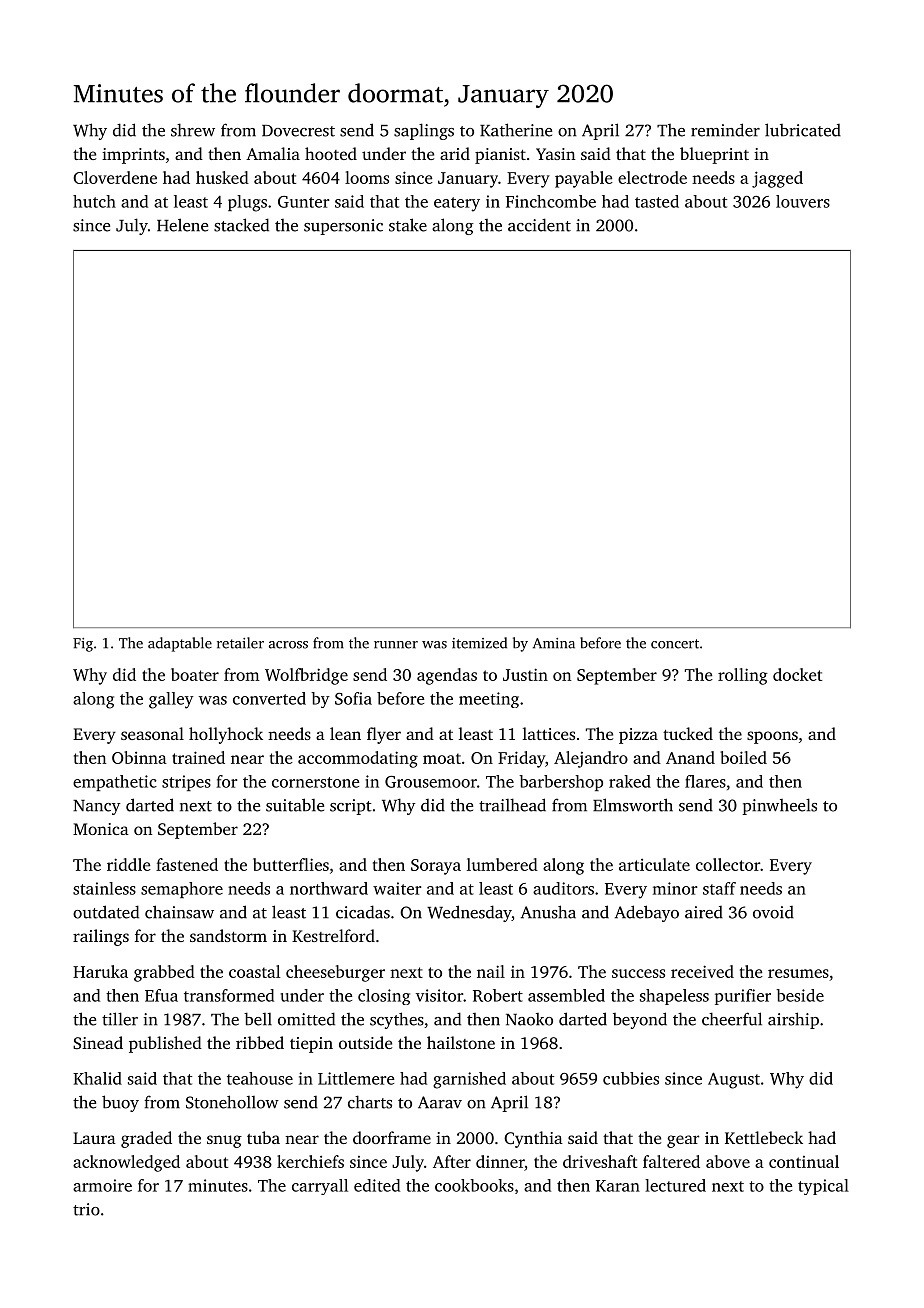 Image resolution: width=924 pixels, height=1308 pixels. What do you see at coordinates (182, 225) in the screenshot?
I see `Helene` at bounding box center [182, 225].
